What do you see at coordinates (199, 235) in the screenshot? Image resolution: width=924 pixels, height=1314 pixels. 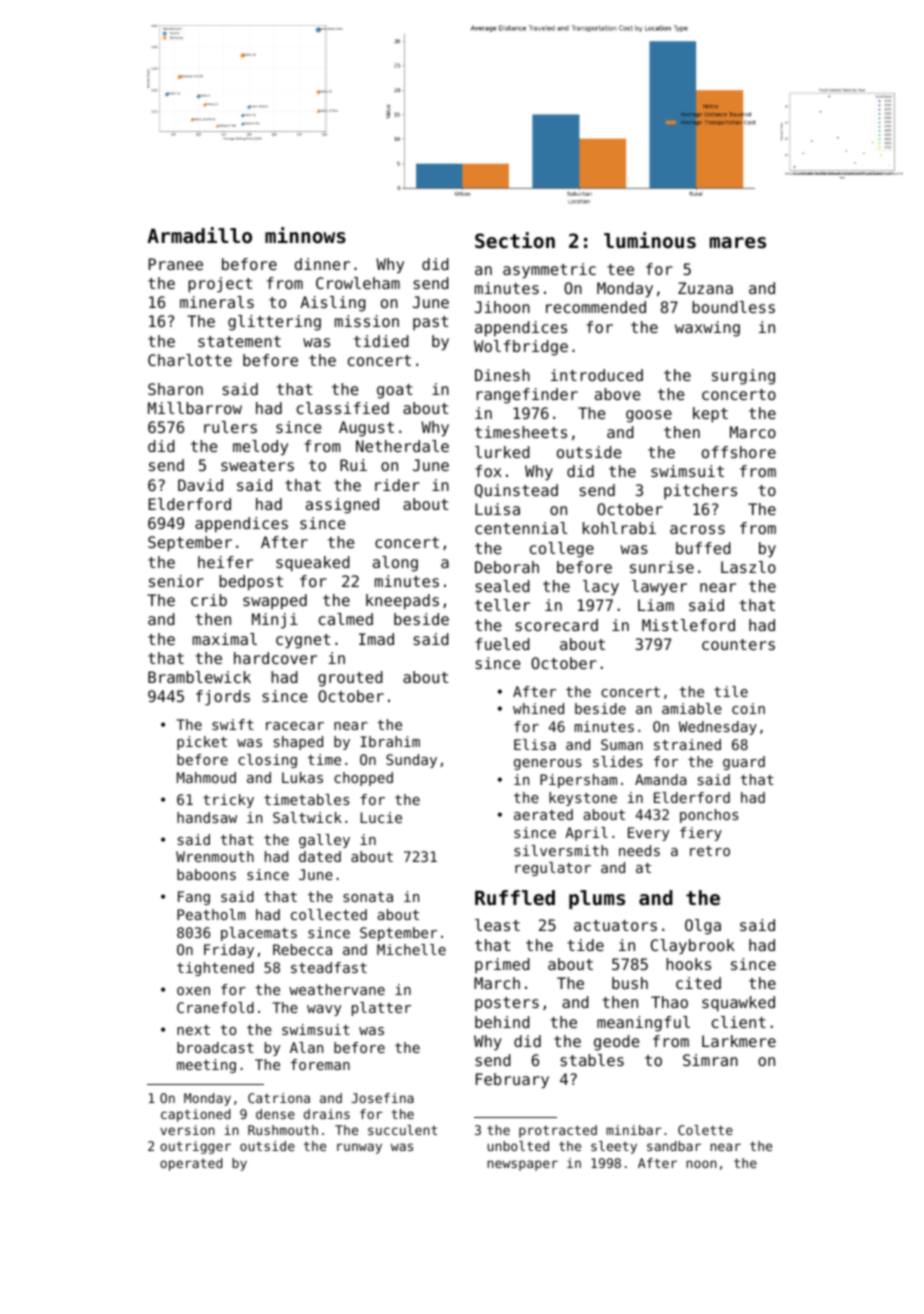 I see `Armadillo` at bounding box center [199, 235].
